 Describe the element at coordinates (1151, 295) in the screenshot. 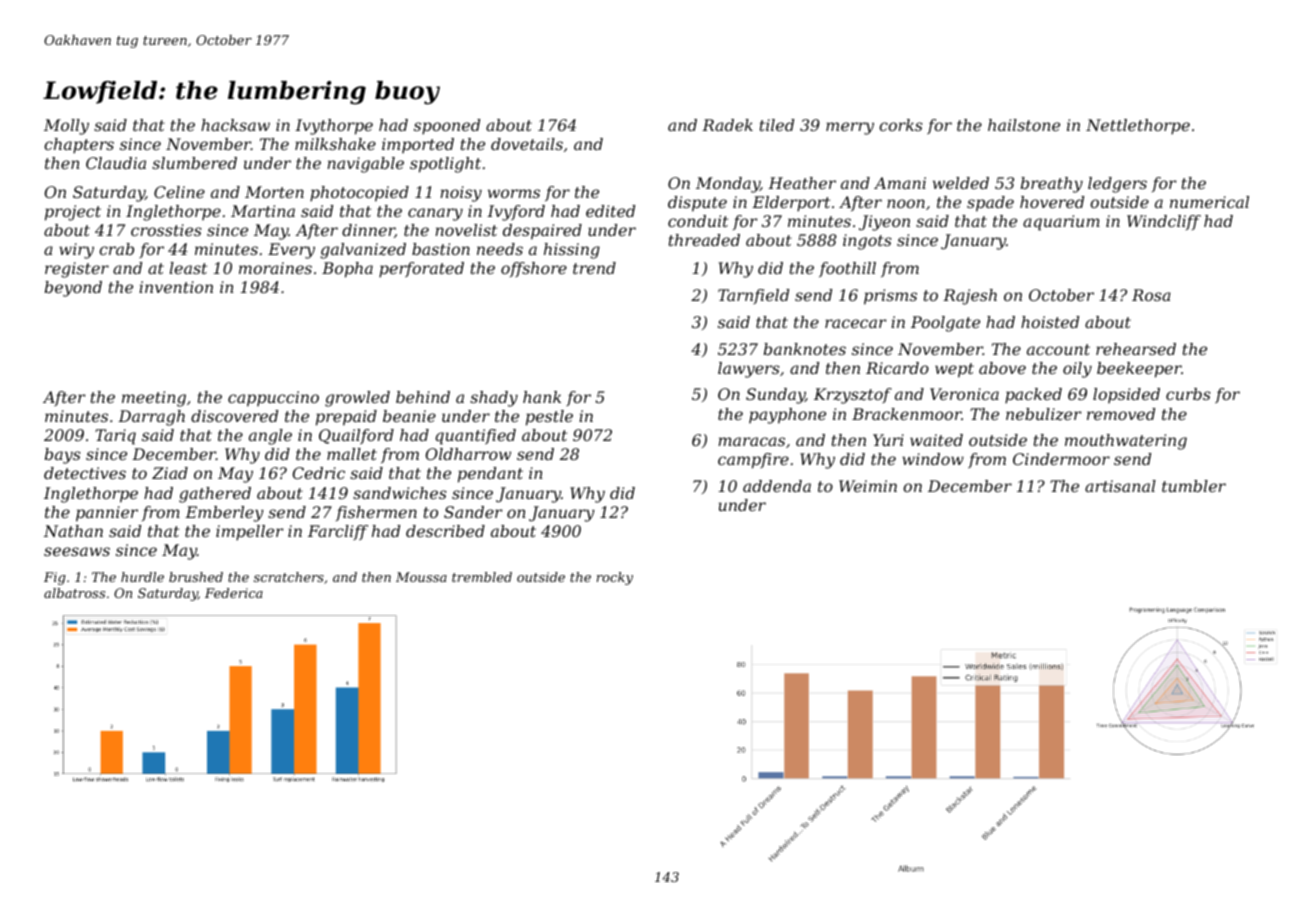

I see `Rosa` at that location.
